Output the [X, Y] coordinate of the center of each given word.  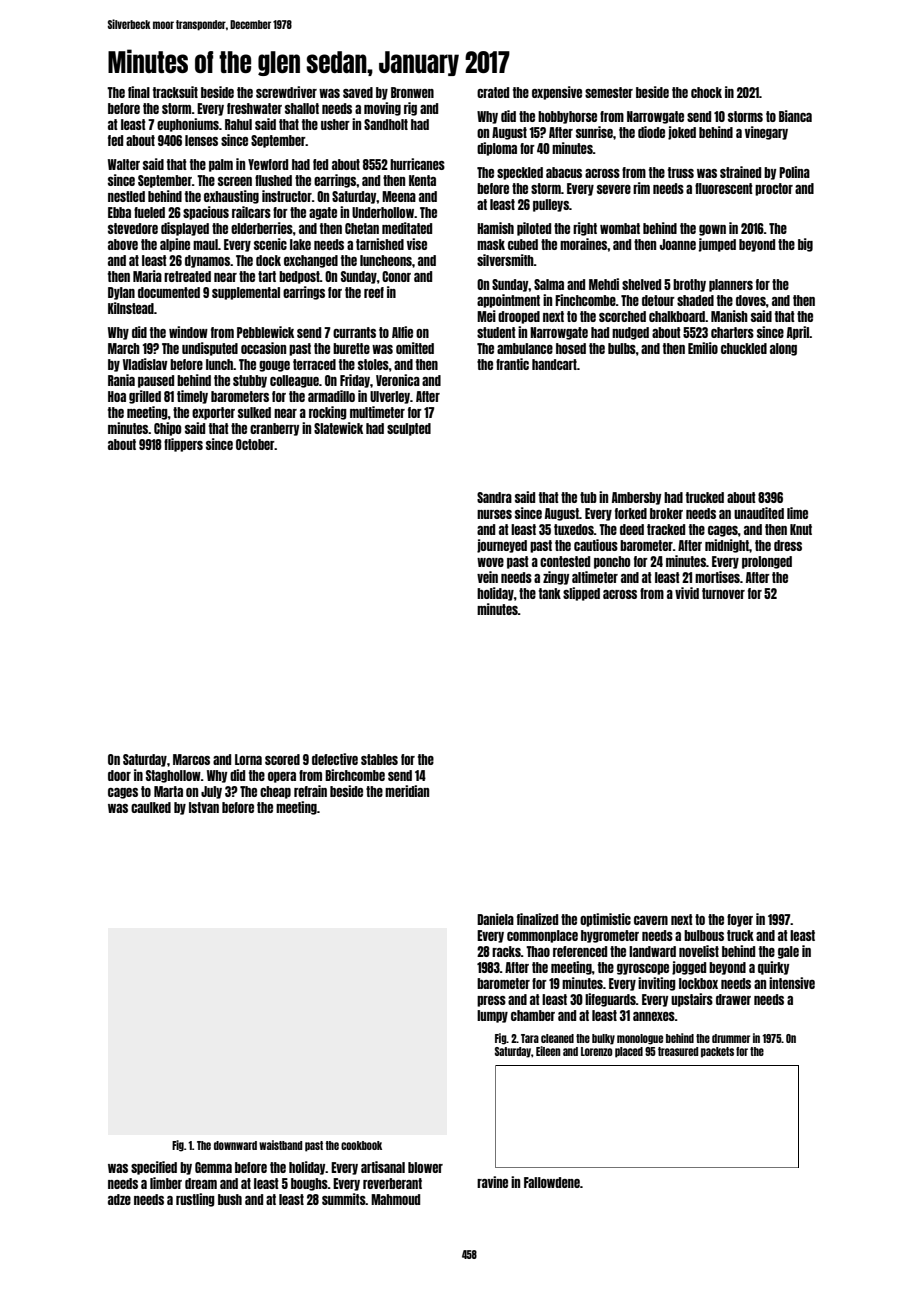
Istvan [204, 807]
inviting [657, 984]
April [798, 333]
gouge [274, 366]
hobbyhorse [567, 117]
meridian [407, 791]
